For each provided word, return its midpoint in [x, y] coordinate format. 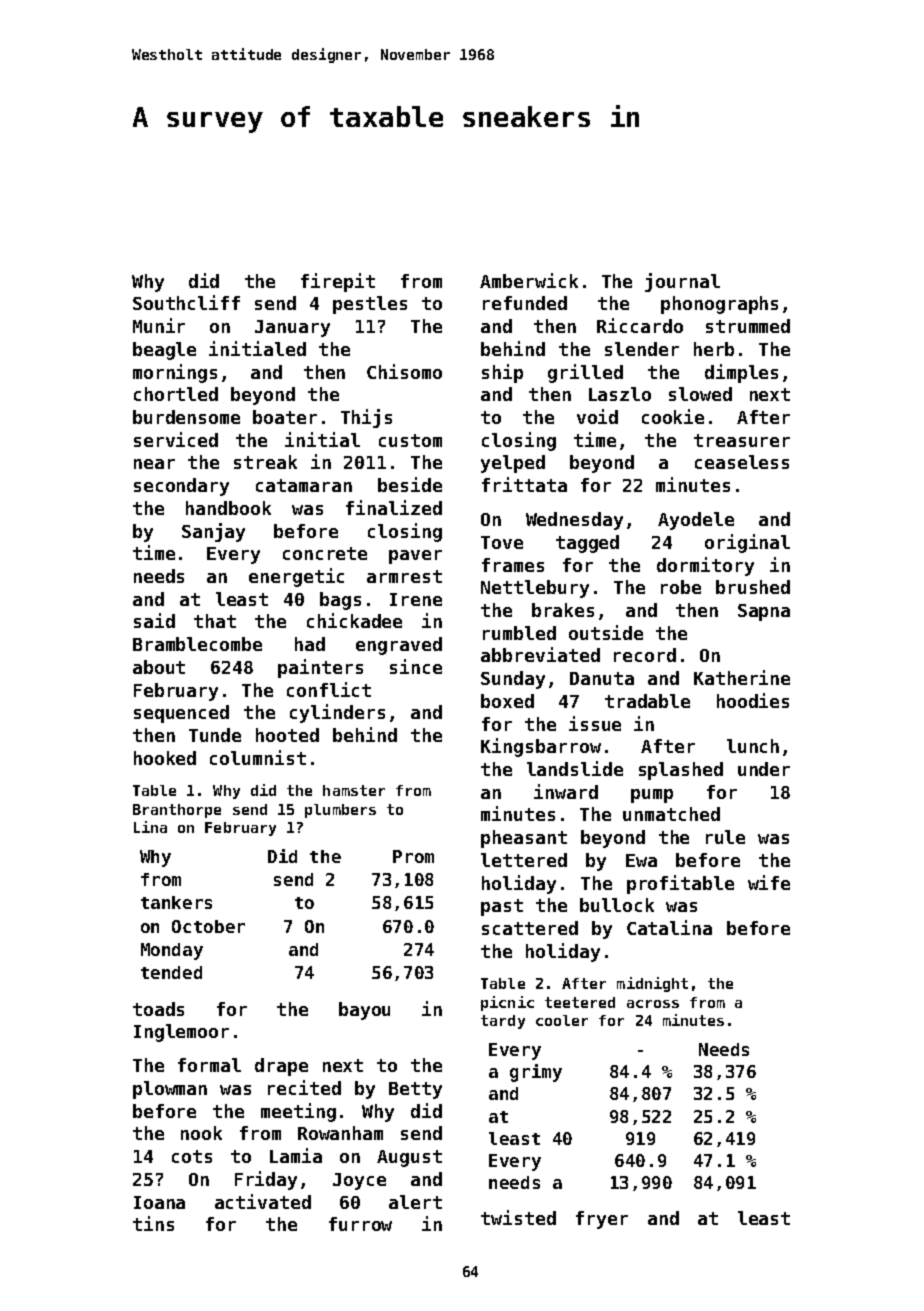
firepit [338, 282]
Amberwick [529, 280]
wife [769, 882]
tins [153, 1223]
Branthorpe [177, 811]
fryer [602, 1220]
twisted [518, 1217]
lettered [524, 860]
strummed [748, 326]
